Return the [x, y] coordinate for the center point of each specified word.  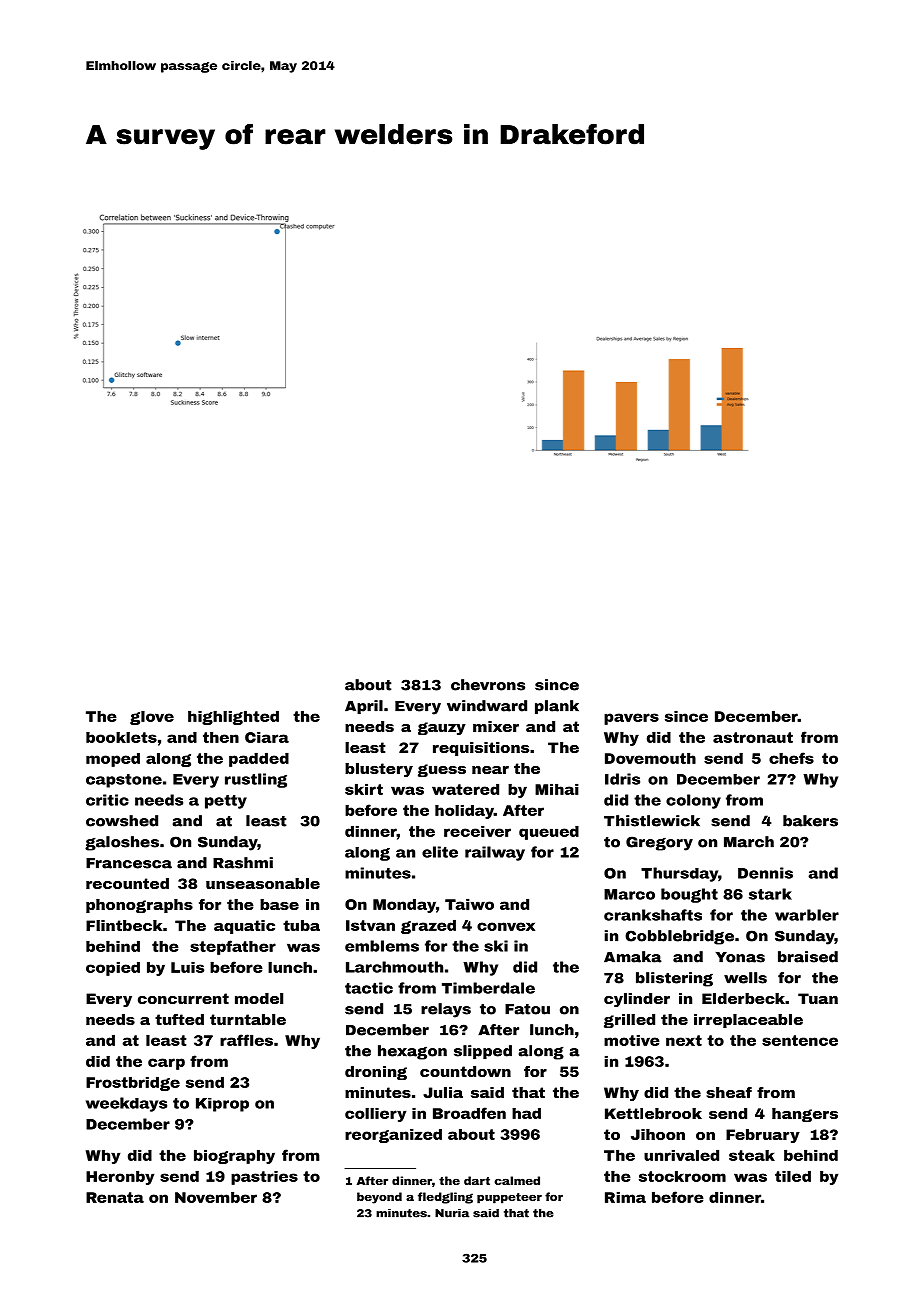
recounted [127, 883]
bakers [810, 821]
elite [440, 852]
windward [487, 706]
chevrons [488, 685]
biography [234, 1157]
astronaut [753, 737]
